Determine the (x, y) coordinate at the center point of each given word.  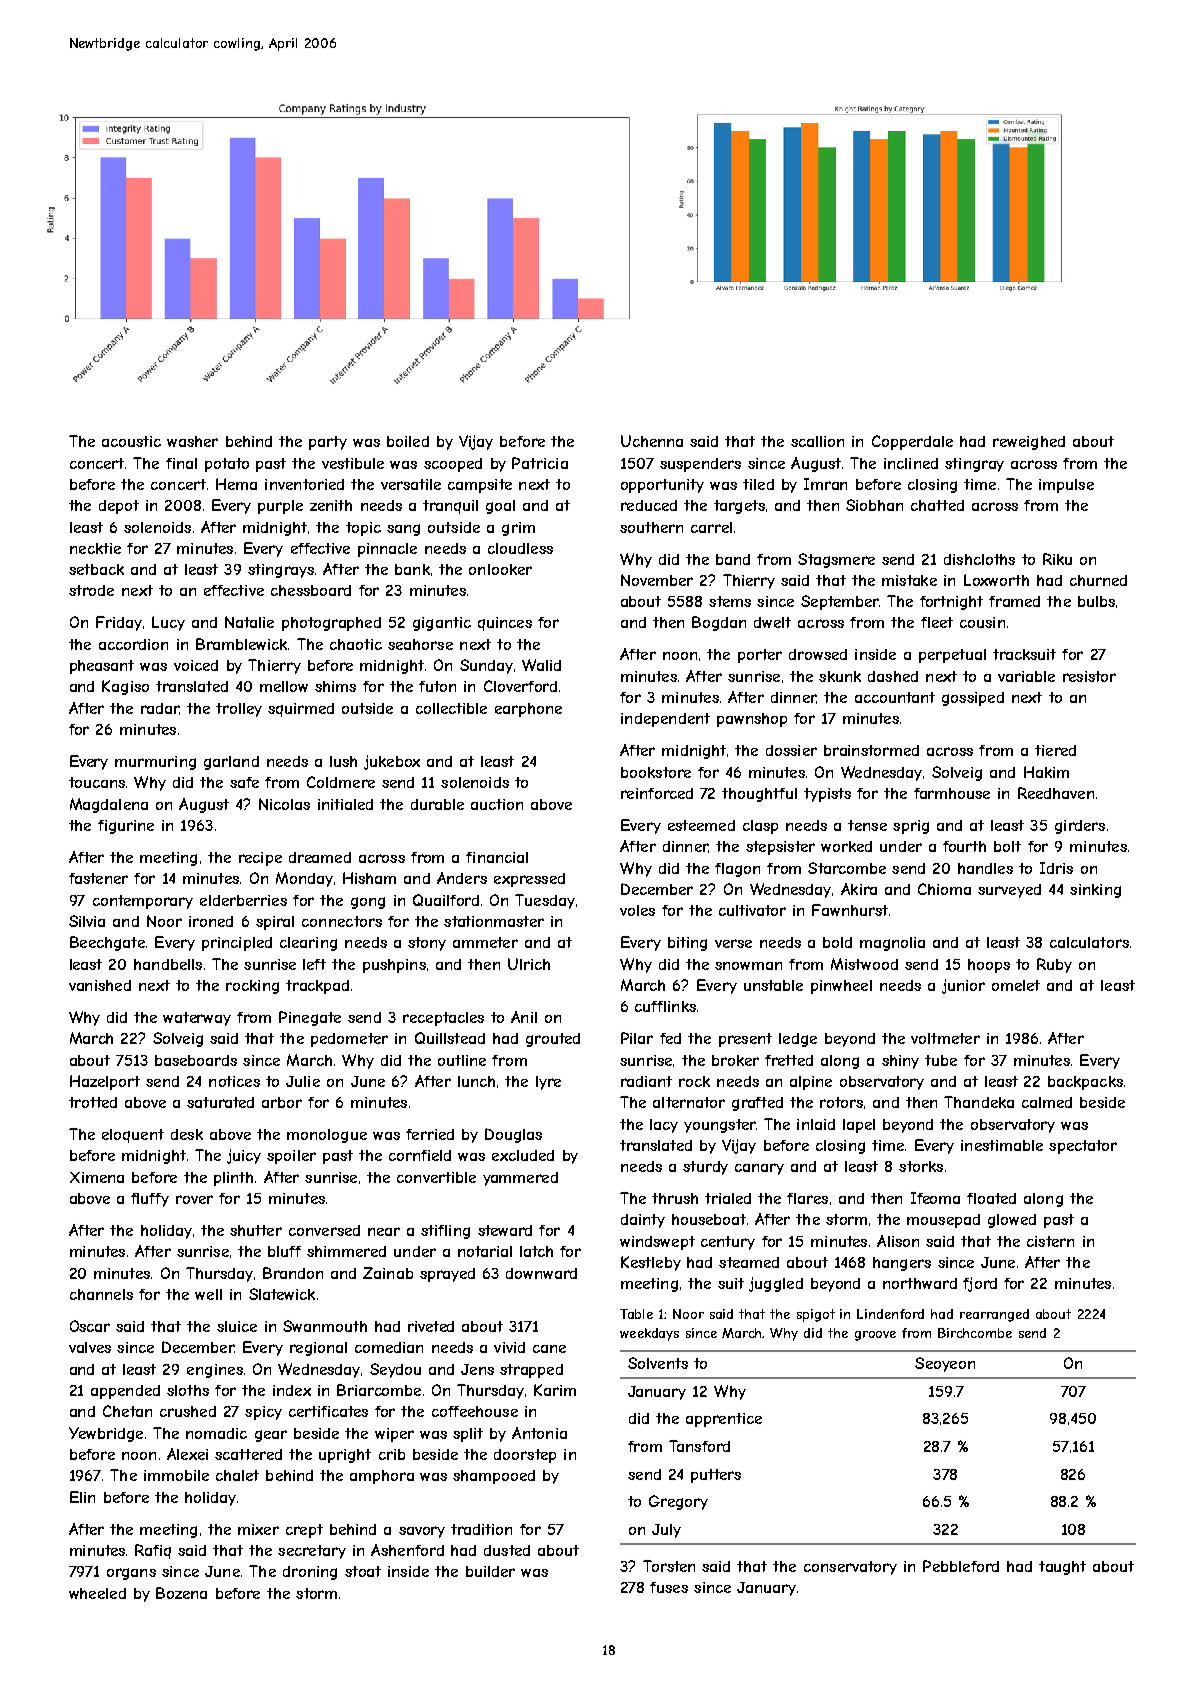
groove (875, 1336)
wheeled (97, 1593)
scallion (817, 441)
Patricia (540, 463)
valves (90, 1347)
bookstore (656, 772)
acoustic (131, 441)
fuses (669, 1587)
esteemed (701, 825)
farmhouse (952, 793)
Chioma (944, 889)
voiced (196, 665)
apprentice (724, 1420)
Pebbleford (961, 1566)
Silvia (87, 921)
